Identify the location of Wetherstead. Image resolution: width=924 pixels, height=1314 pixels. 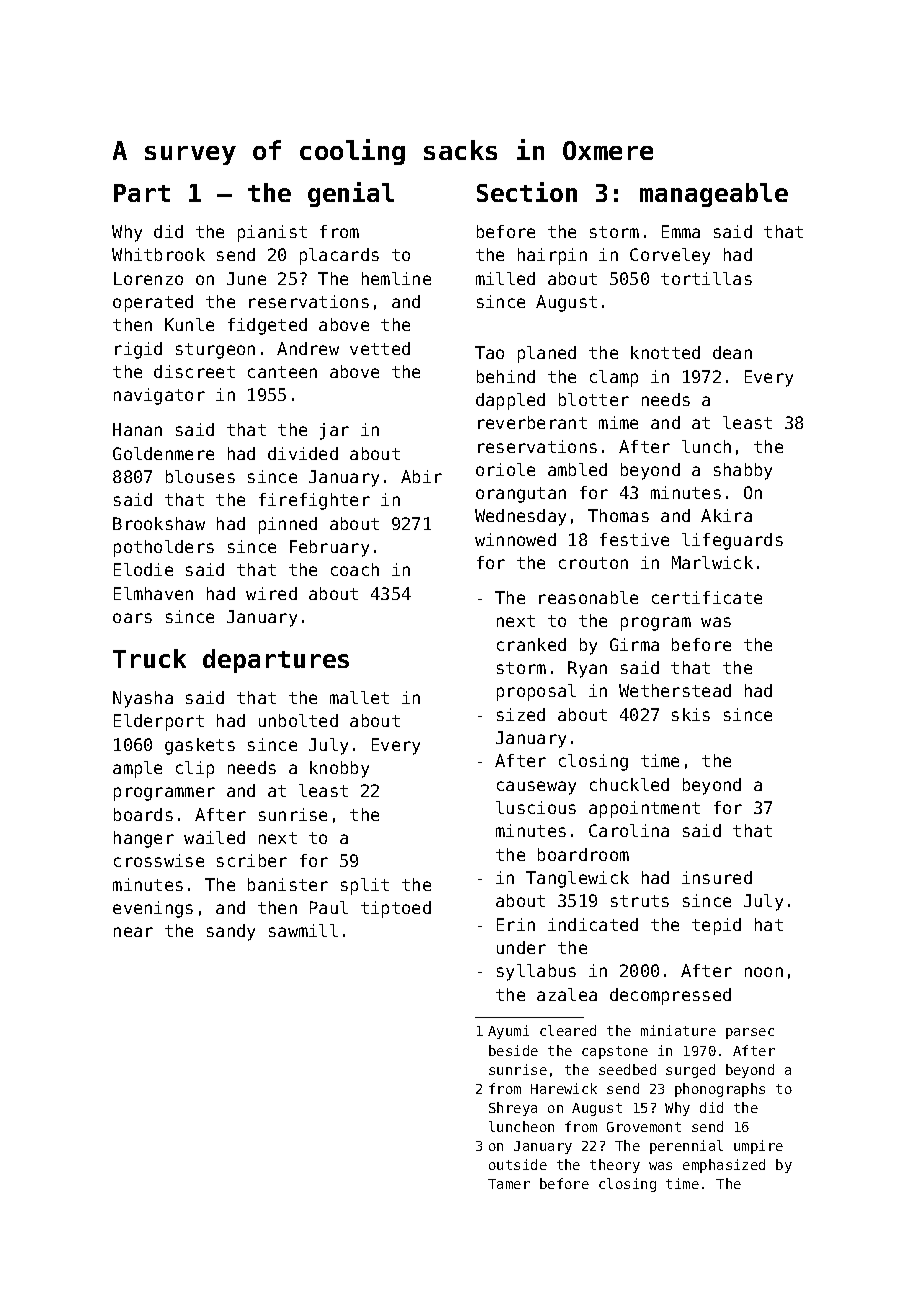
(675, 690).
